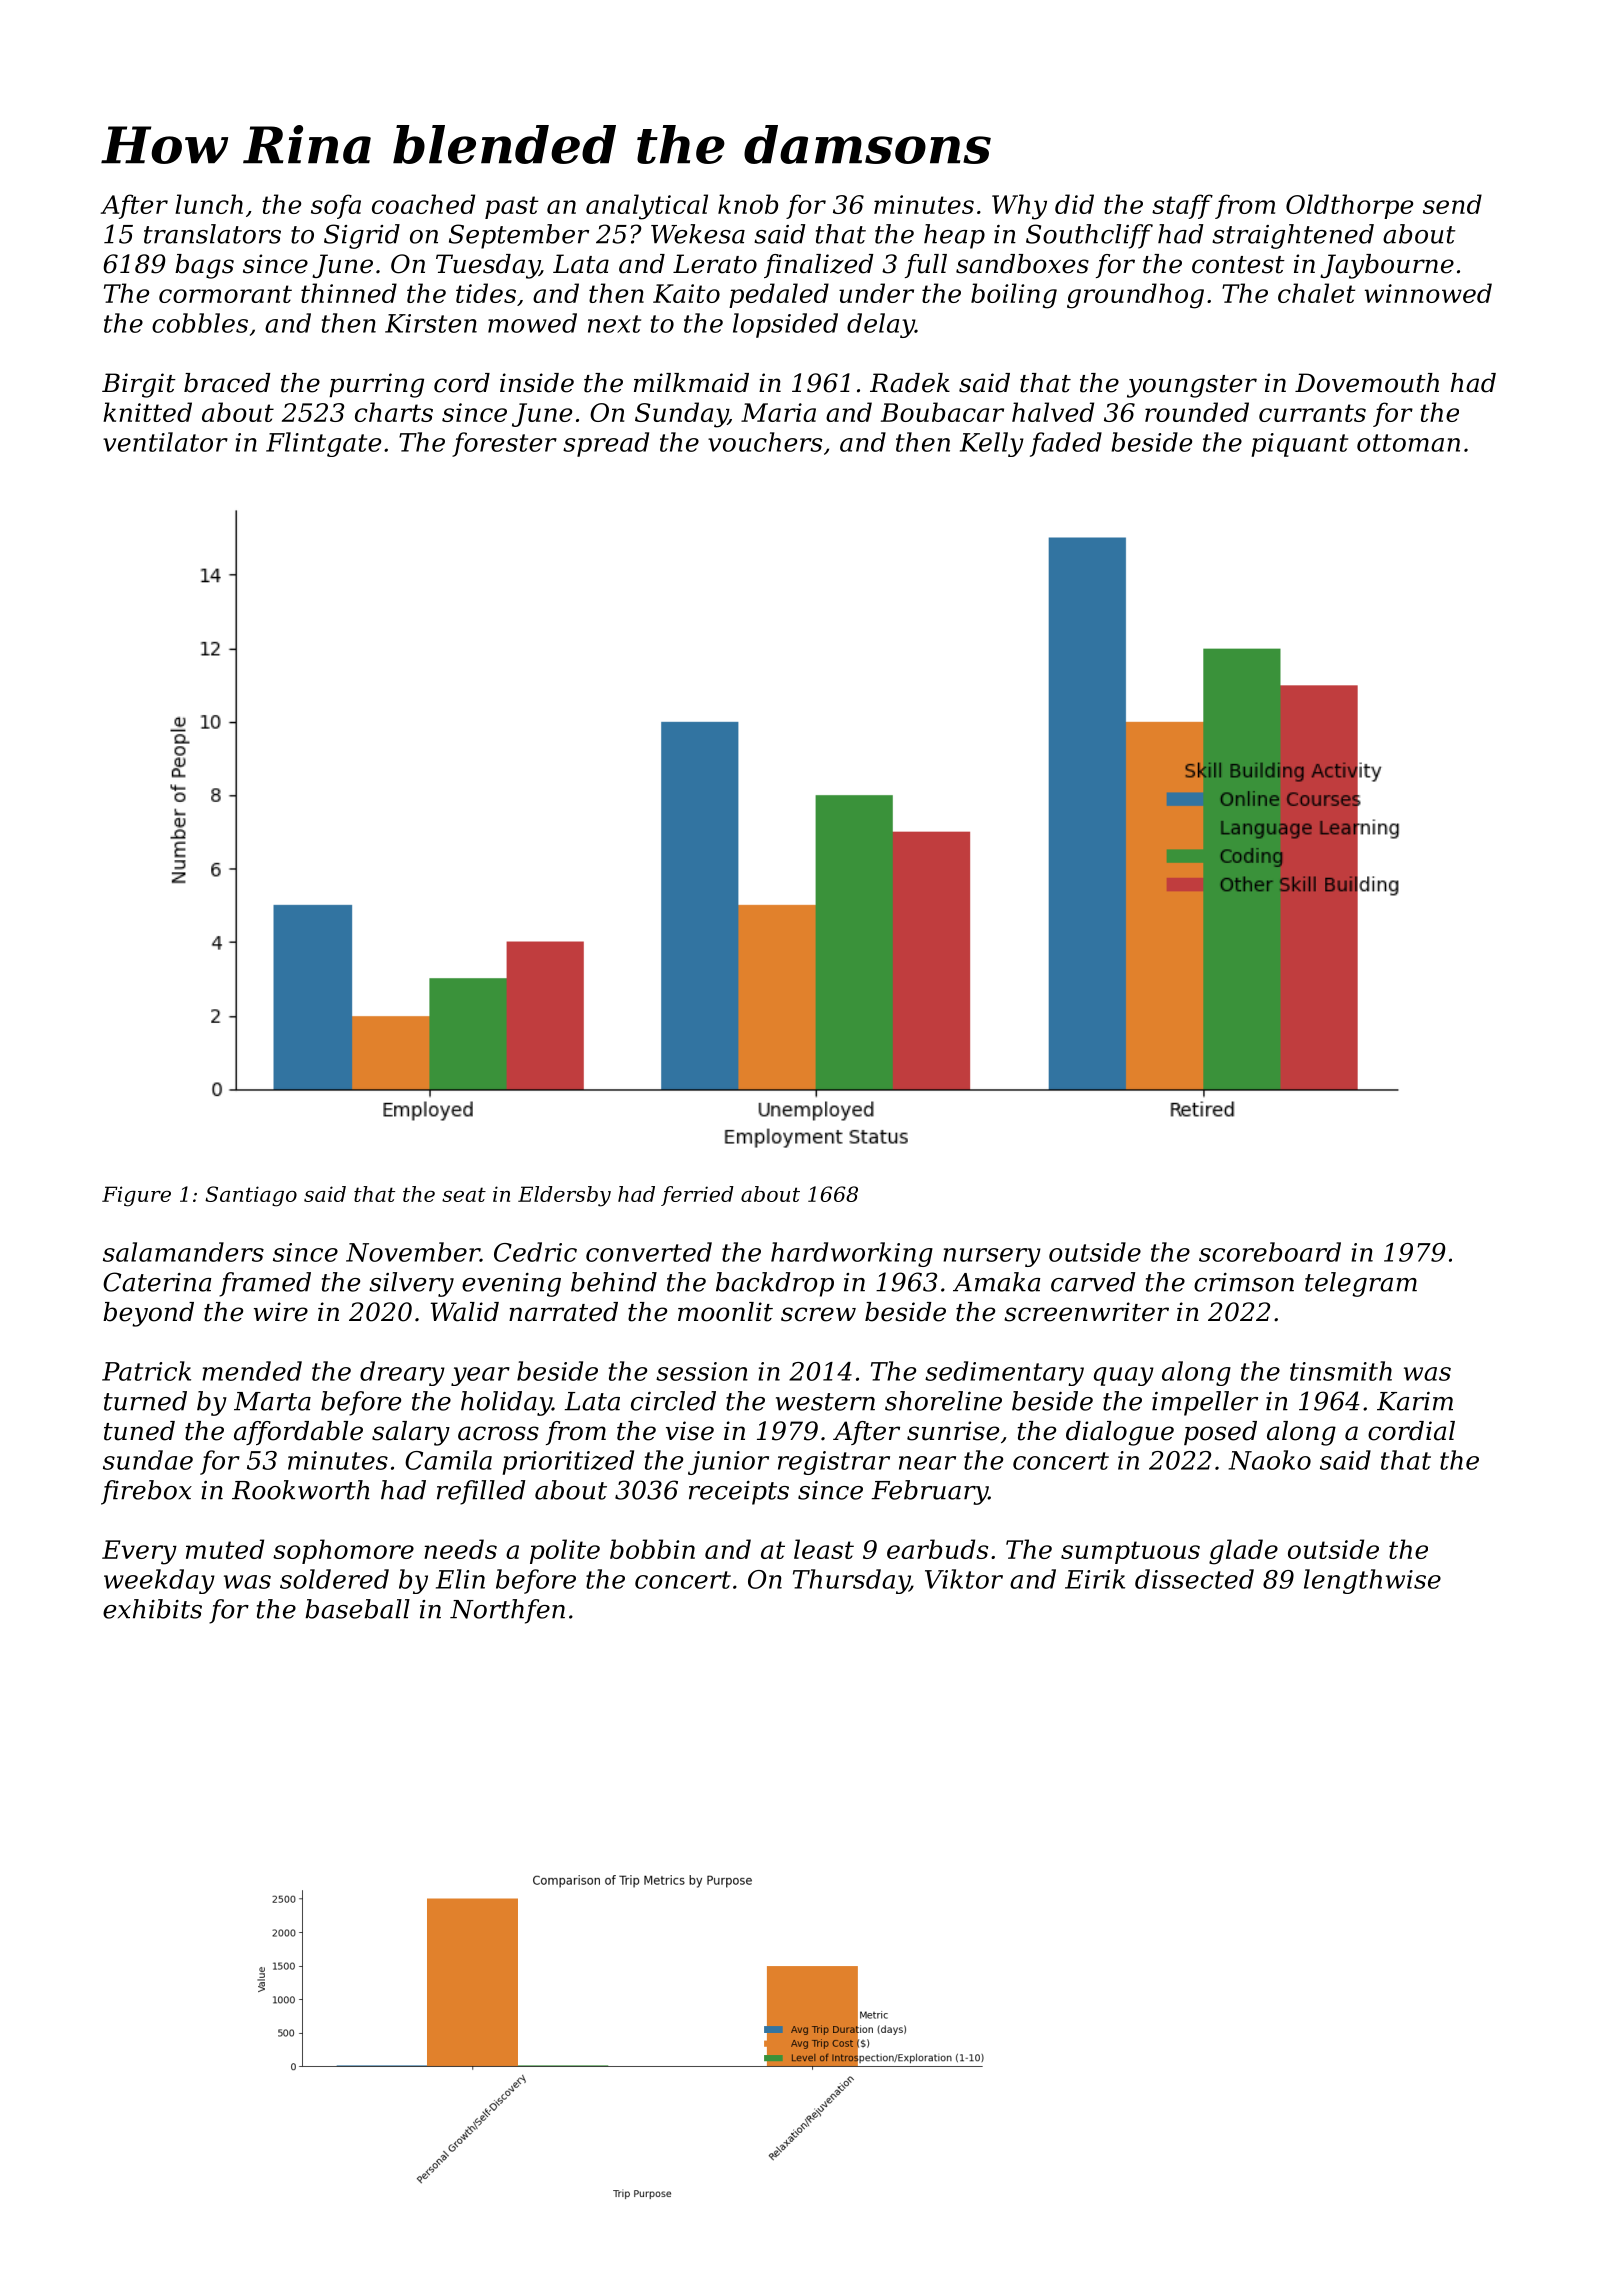  What do you see at coordinates (1270, 1252) in the screenshot?
I see `scoreboard` at bounding box center [1270, 1252].
